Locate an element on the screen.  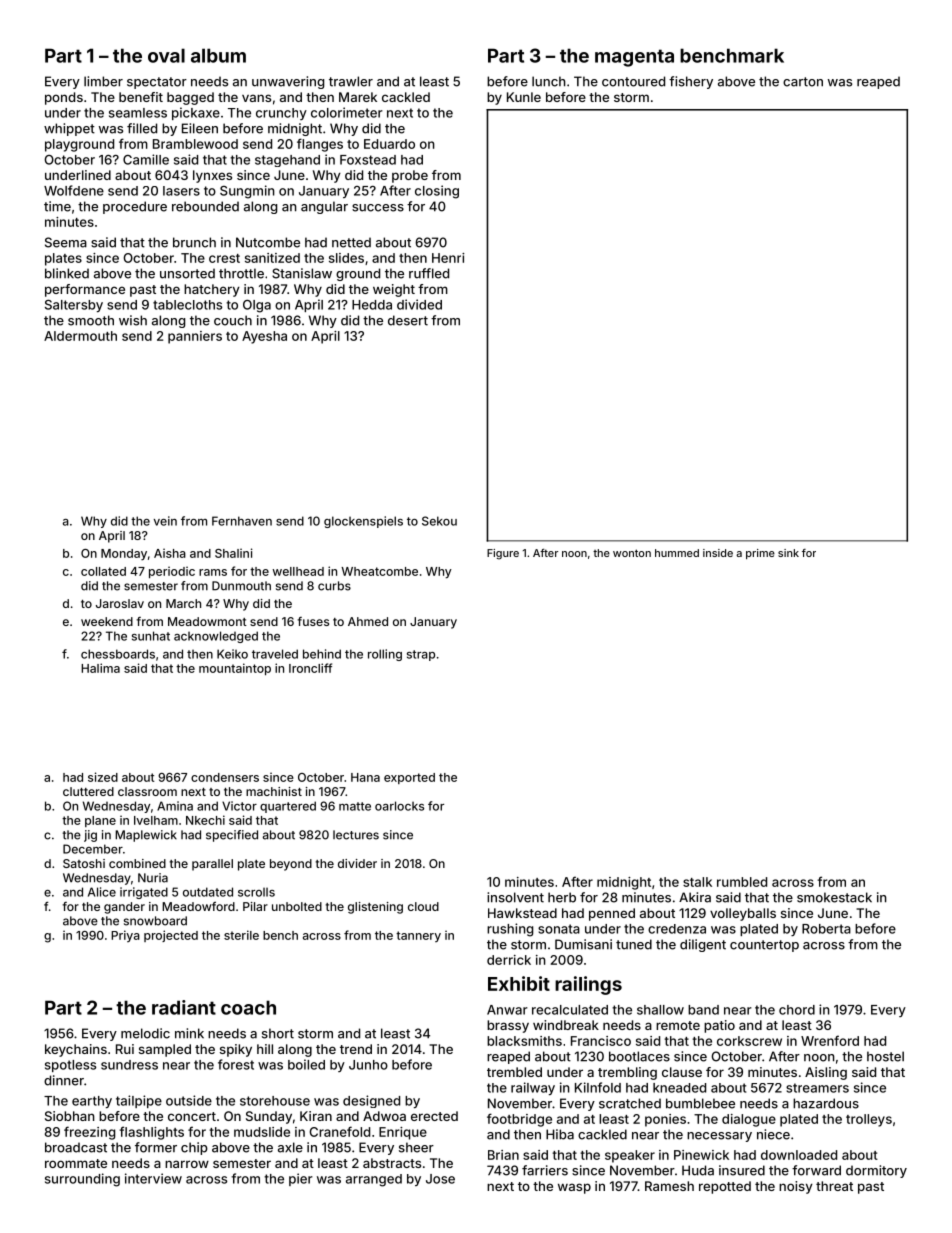
trawler is located at coordinates (351, 81).
